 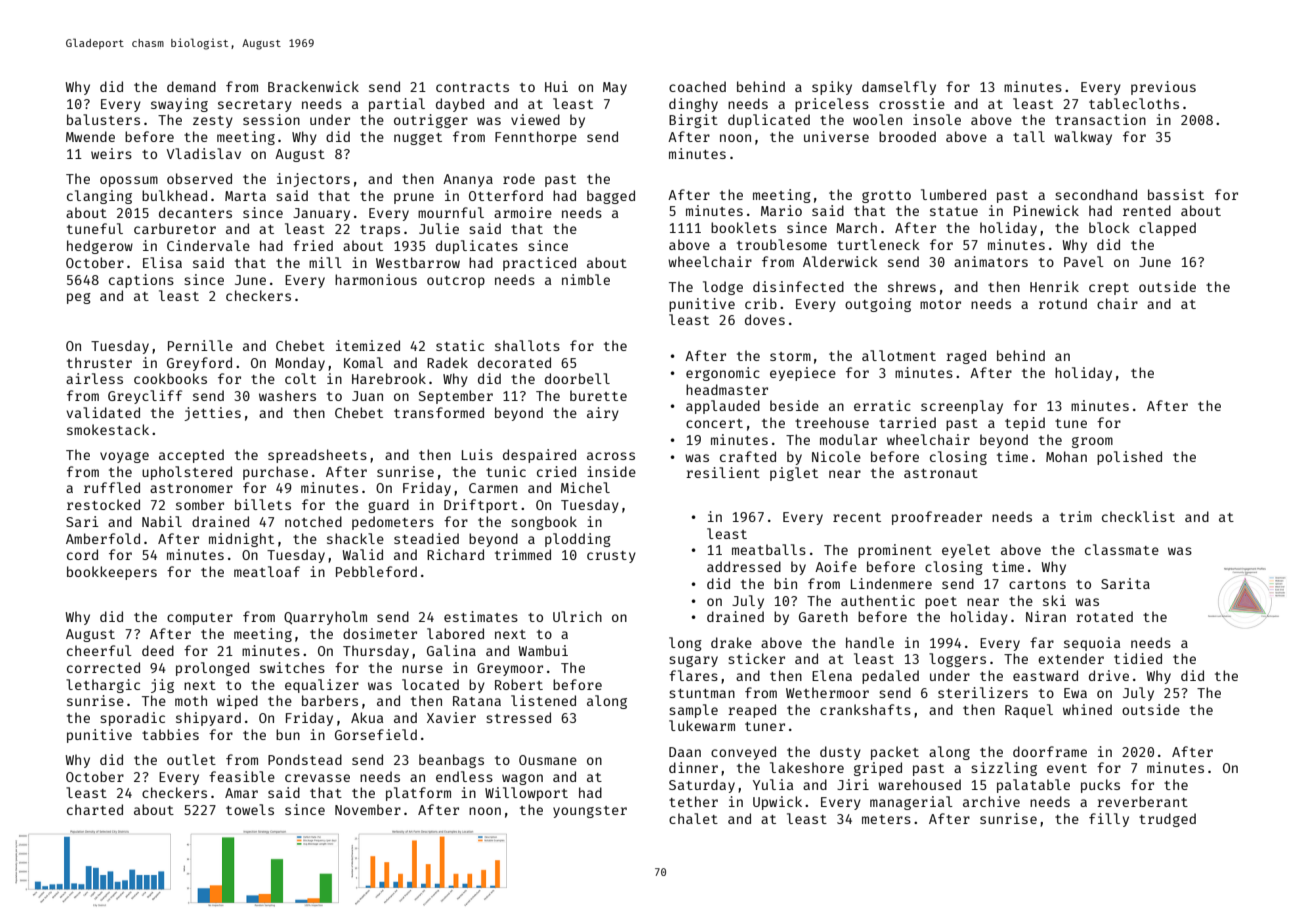 What do you see at coordinates (1037, 584) in the document?
I see `cartons` at bounding box center [1037, 584].
